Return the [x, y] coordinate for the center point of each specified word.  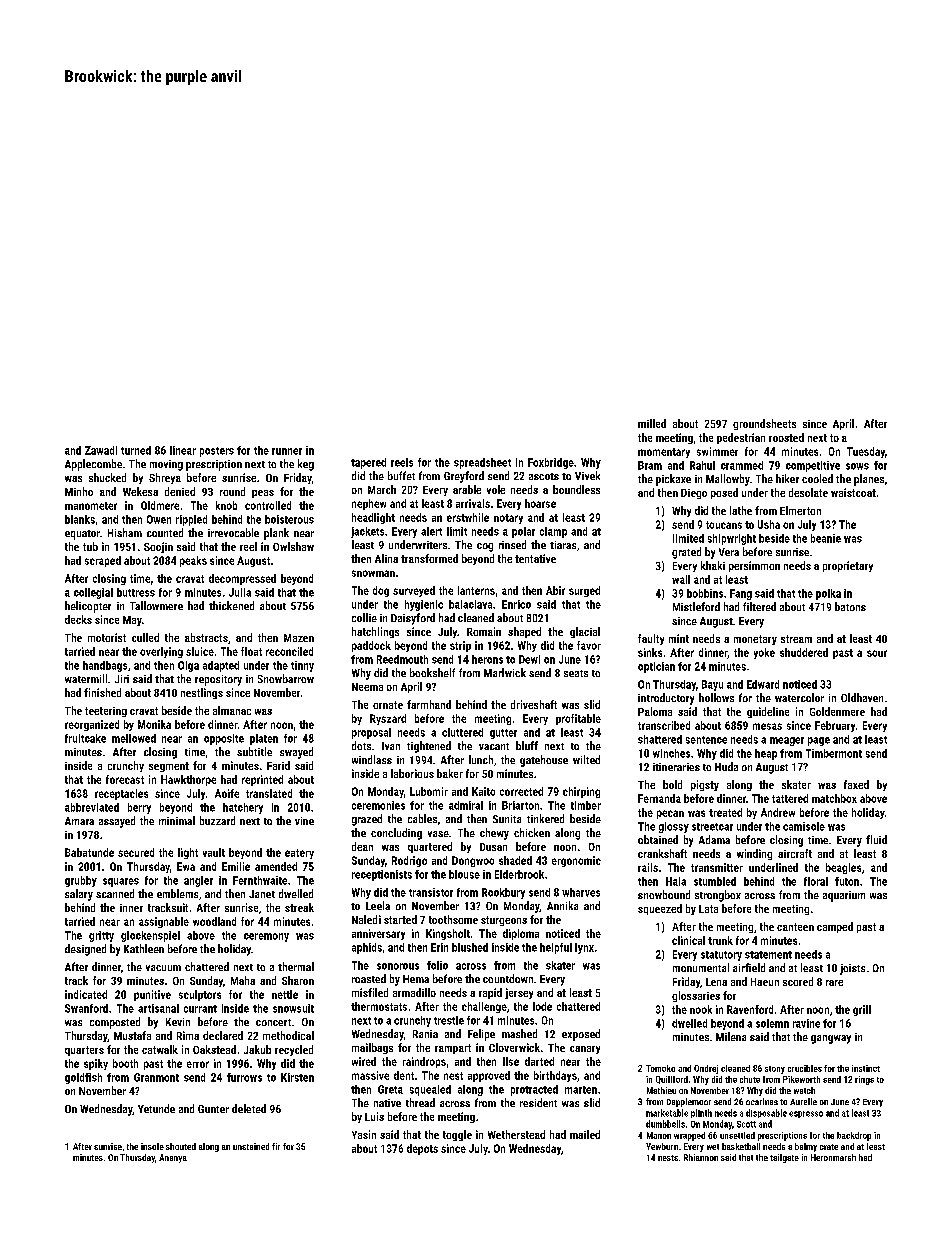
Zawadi [101, 450]
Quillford [672, 1080]
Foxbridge [551, 463]
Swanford [86, 1008]
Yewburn [662, 1146]
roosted [786, 437]
